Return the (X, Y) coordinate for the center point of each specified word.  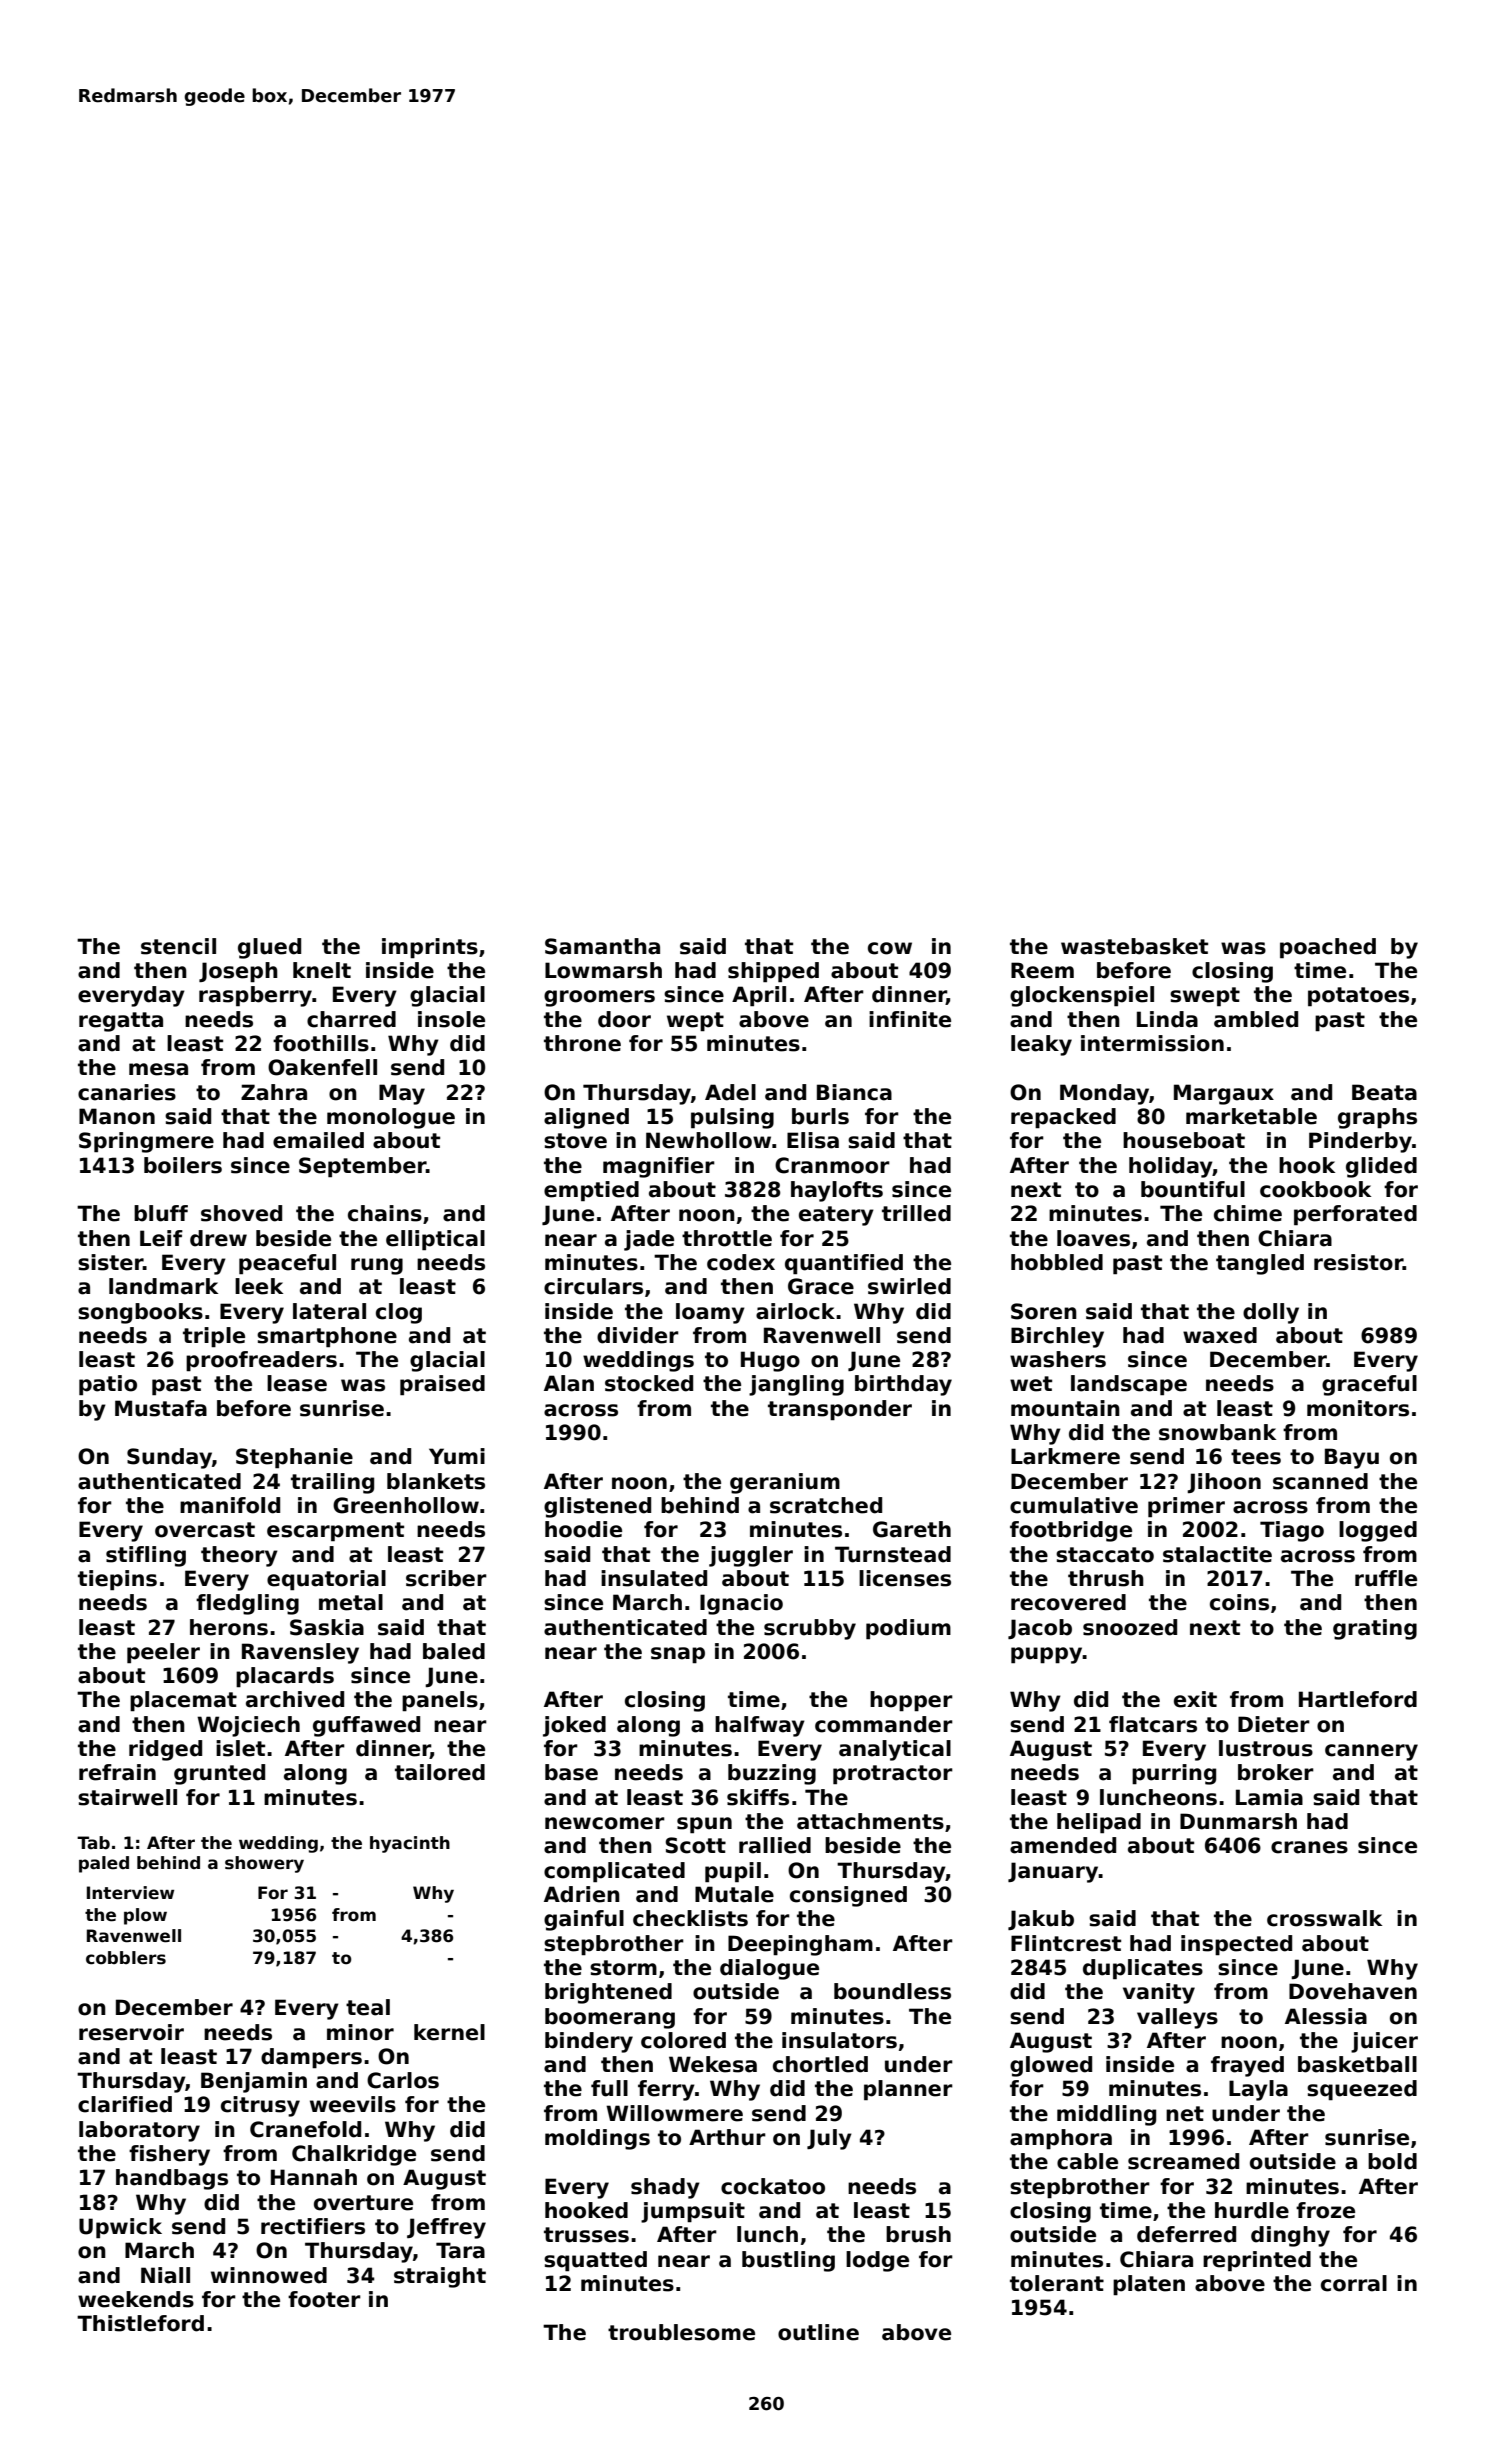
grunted (219, 1774)
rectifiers (313, 2226)
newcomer (605, 1823)
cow (890, 948)
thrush (1106, 1578)
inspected (1236, 1945)
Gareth (912, 1529)
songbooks (140, 1313)
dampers (311, 2058)
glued (269, 948)
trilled (916, 1213)
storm (623, 1968)
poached (1328, 948)
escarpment (335, 1532)
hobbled (1057, 1262)
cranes (1309, 1847)
